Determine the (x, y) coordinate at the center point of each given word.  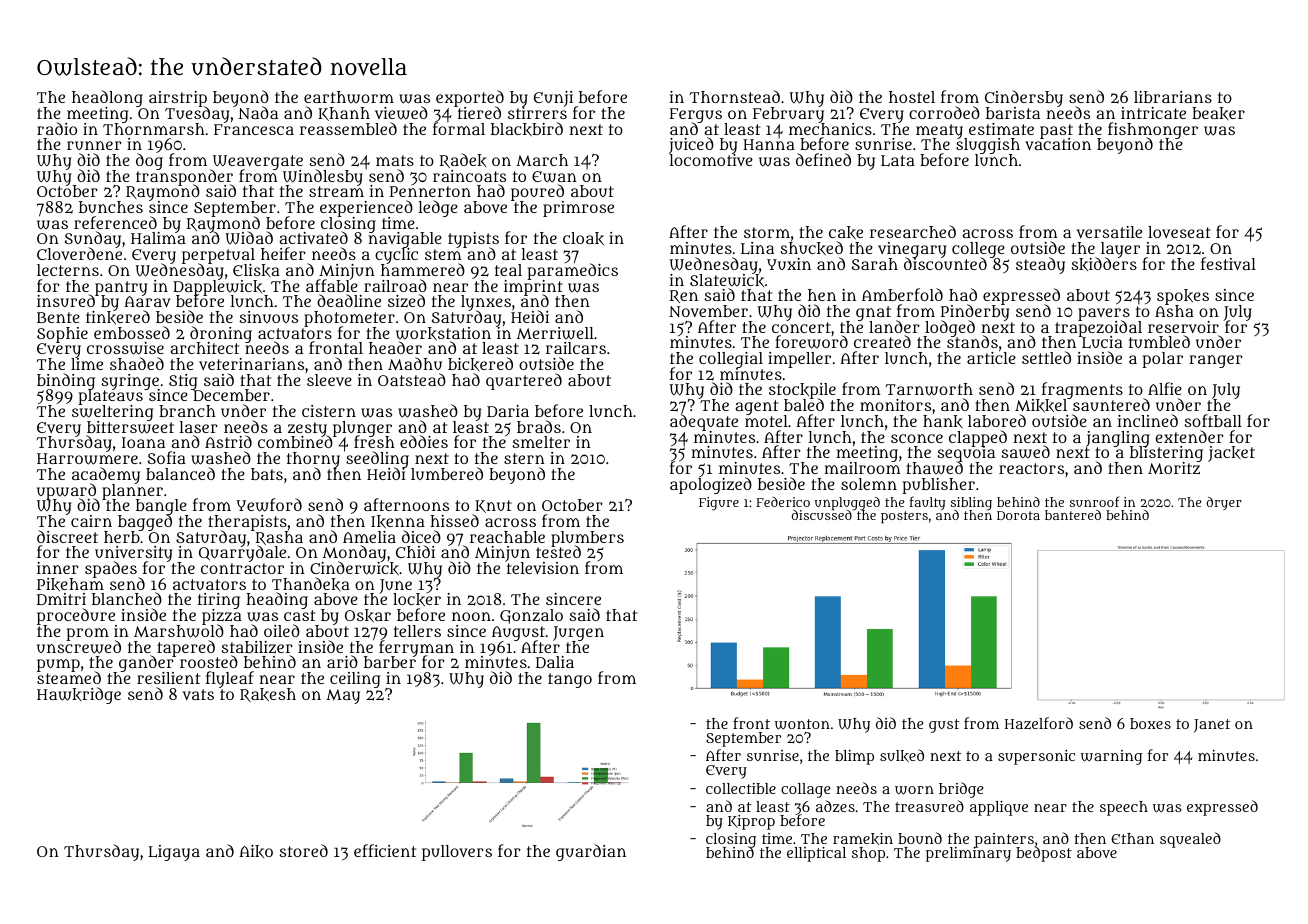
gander (146, 664)
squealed (1190, 840)
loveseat (1179, 232)
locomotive (711, 160)
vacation (1058, 144)
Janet (1212, 726)
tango (570, 680)
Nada (258, 113)
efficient (385, 850)
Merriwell (555, 333)
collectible (741, 788)
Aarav (147, 301)
